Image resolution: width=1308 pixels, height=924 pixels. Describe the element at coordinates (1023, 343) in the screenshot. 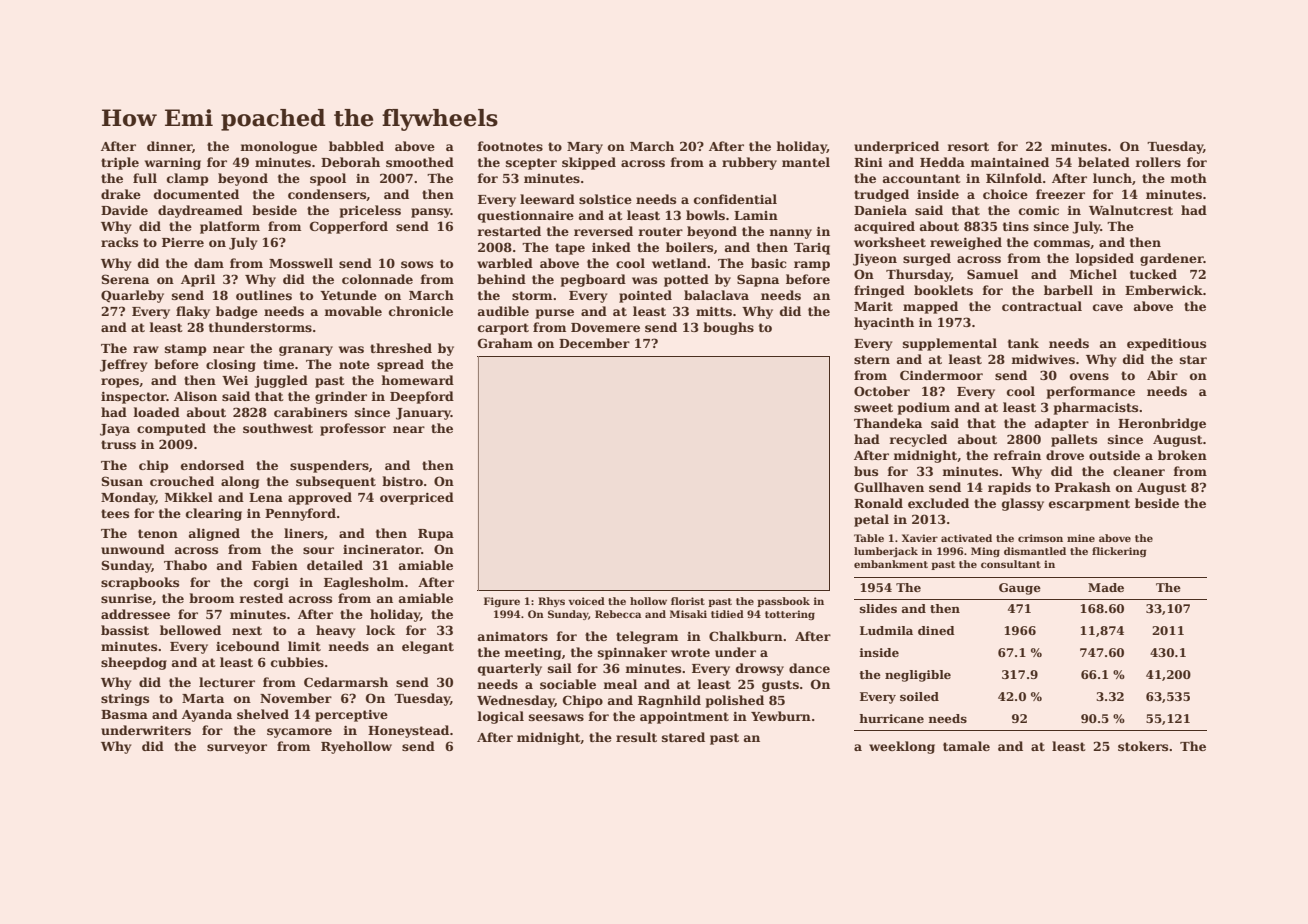

I see `tank` at that location.
